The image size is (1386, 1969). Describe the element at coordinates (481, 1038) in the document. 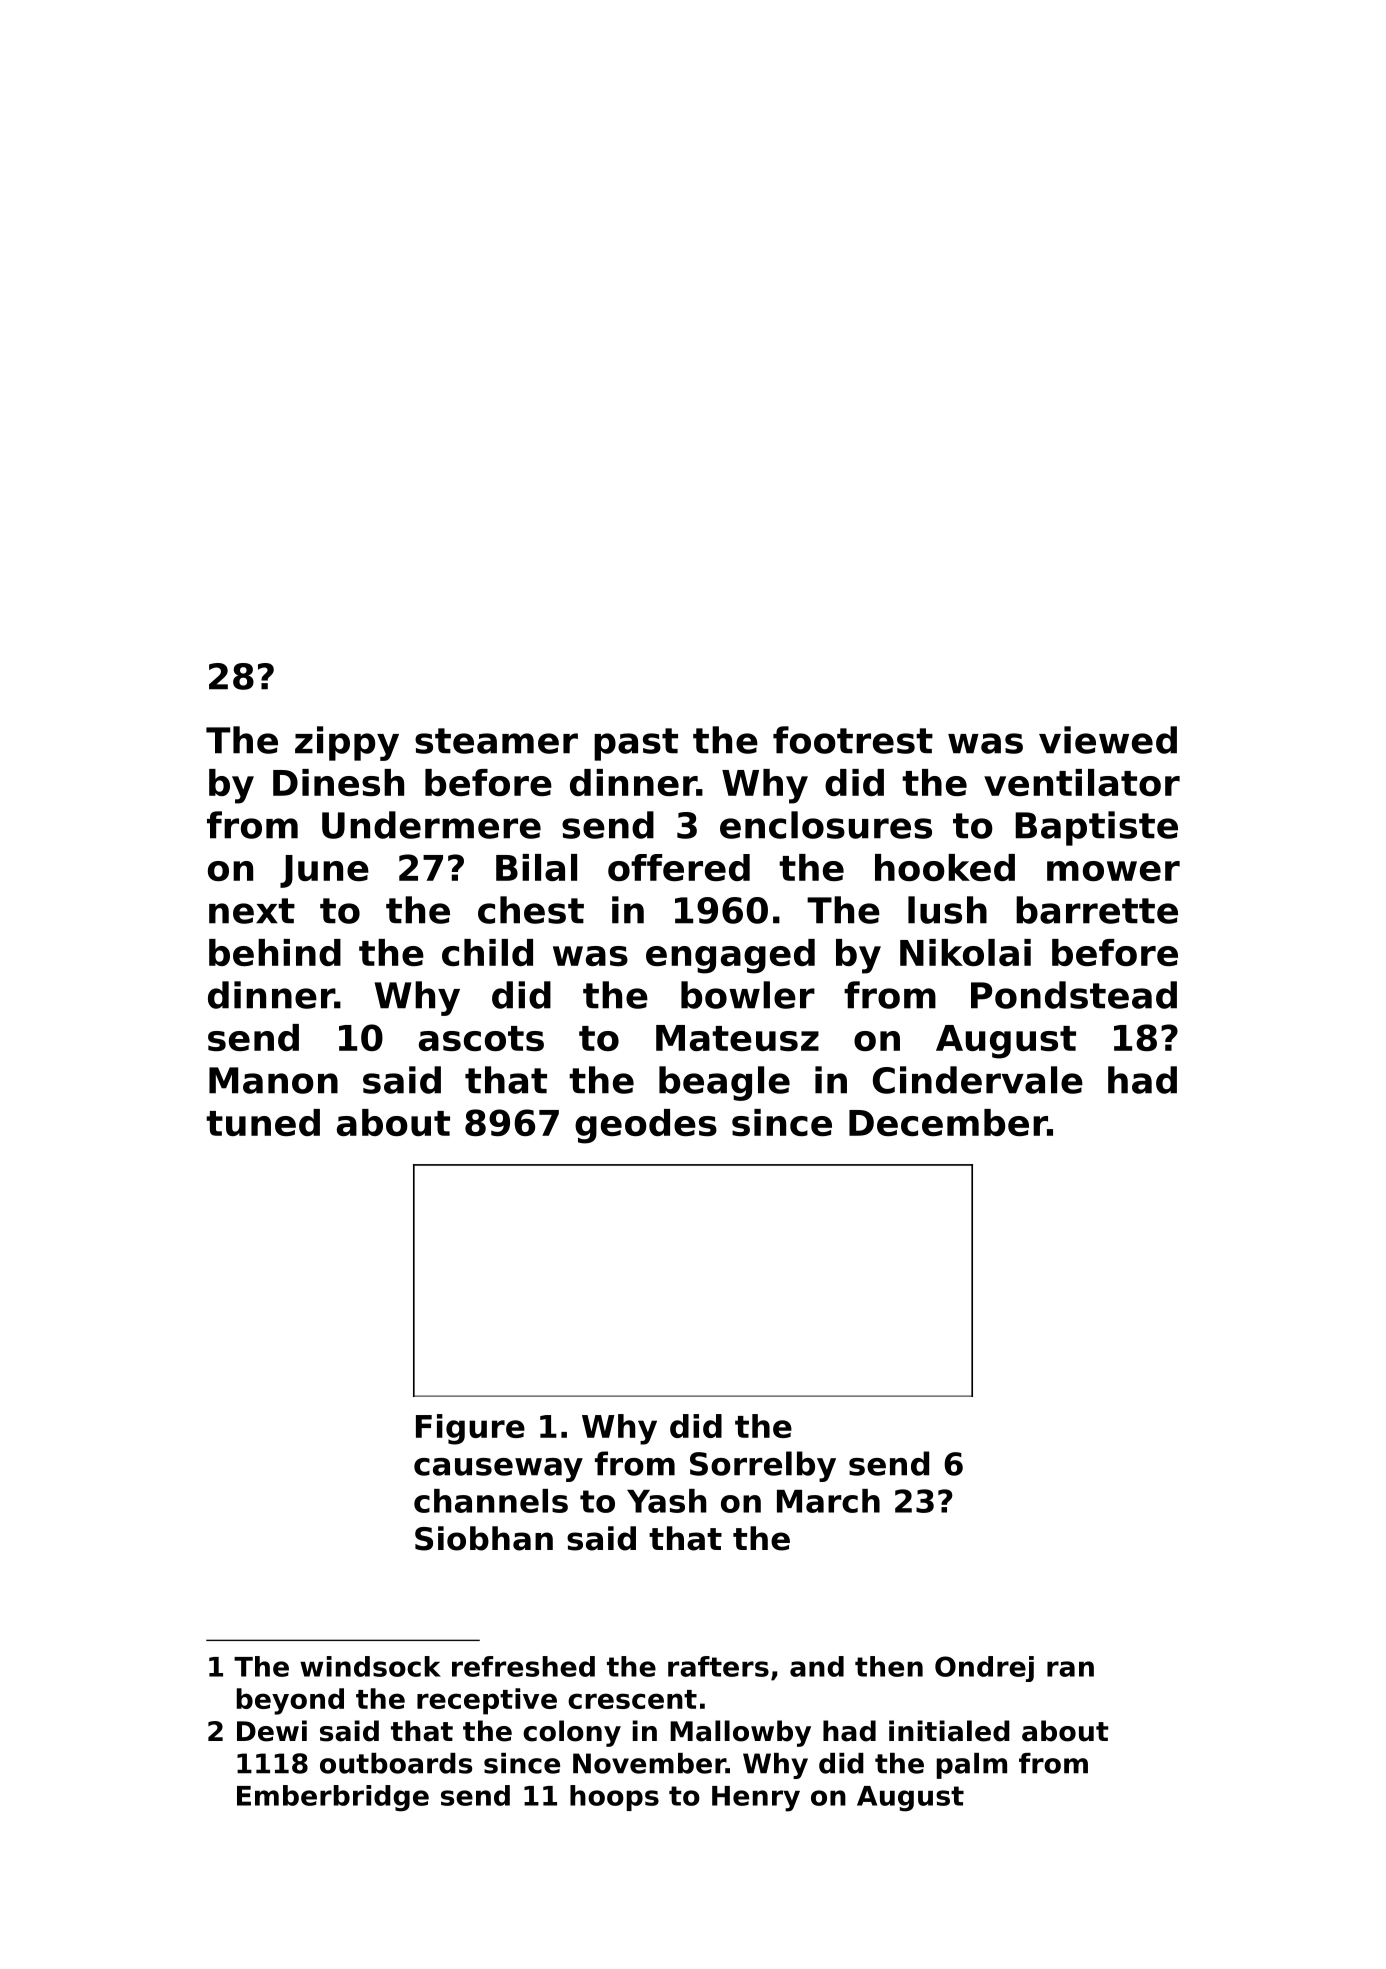

I see `ascots` at that location.
